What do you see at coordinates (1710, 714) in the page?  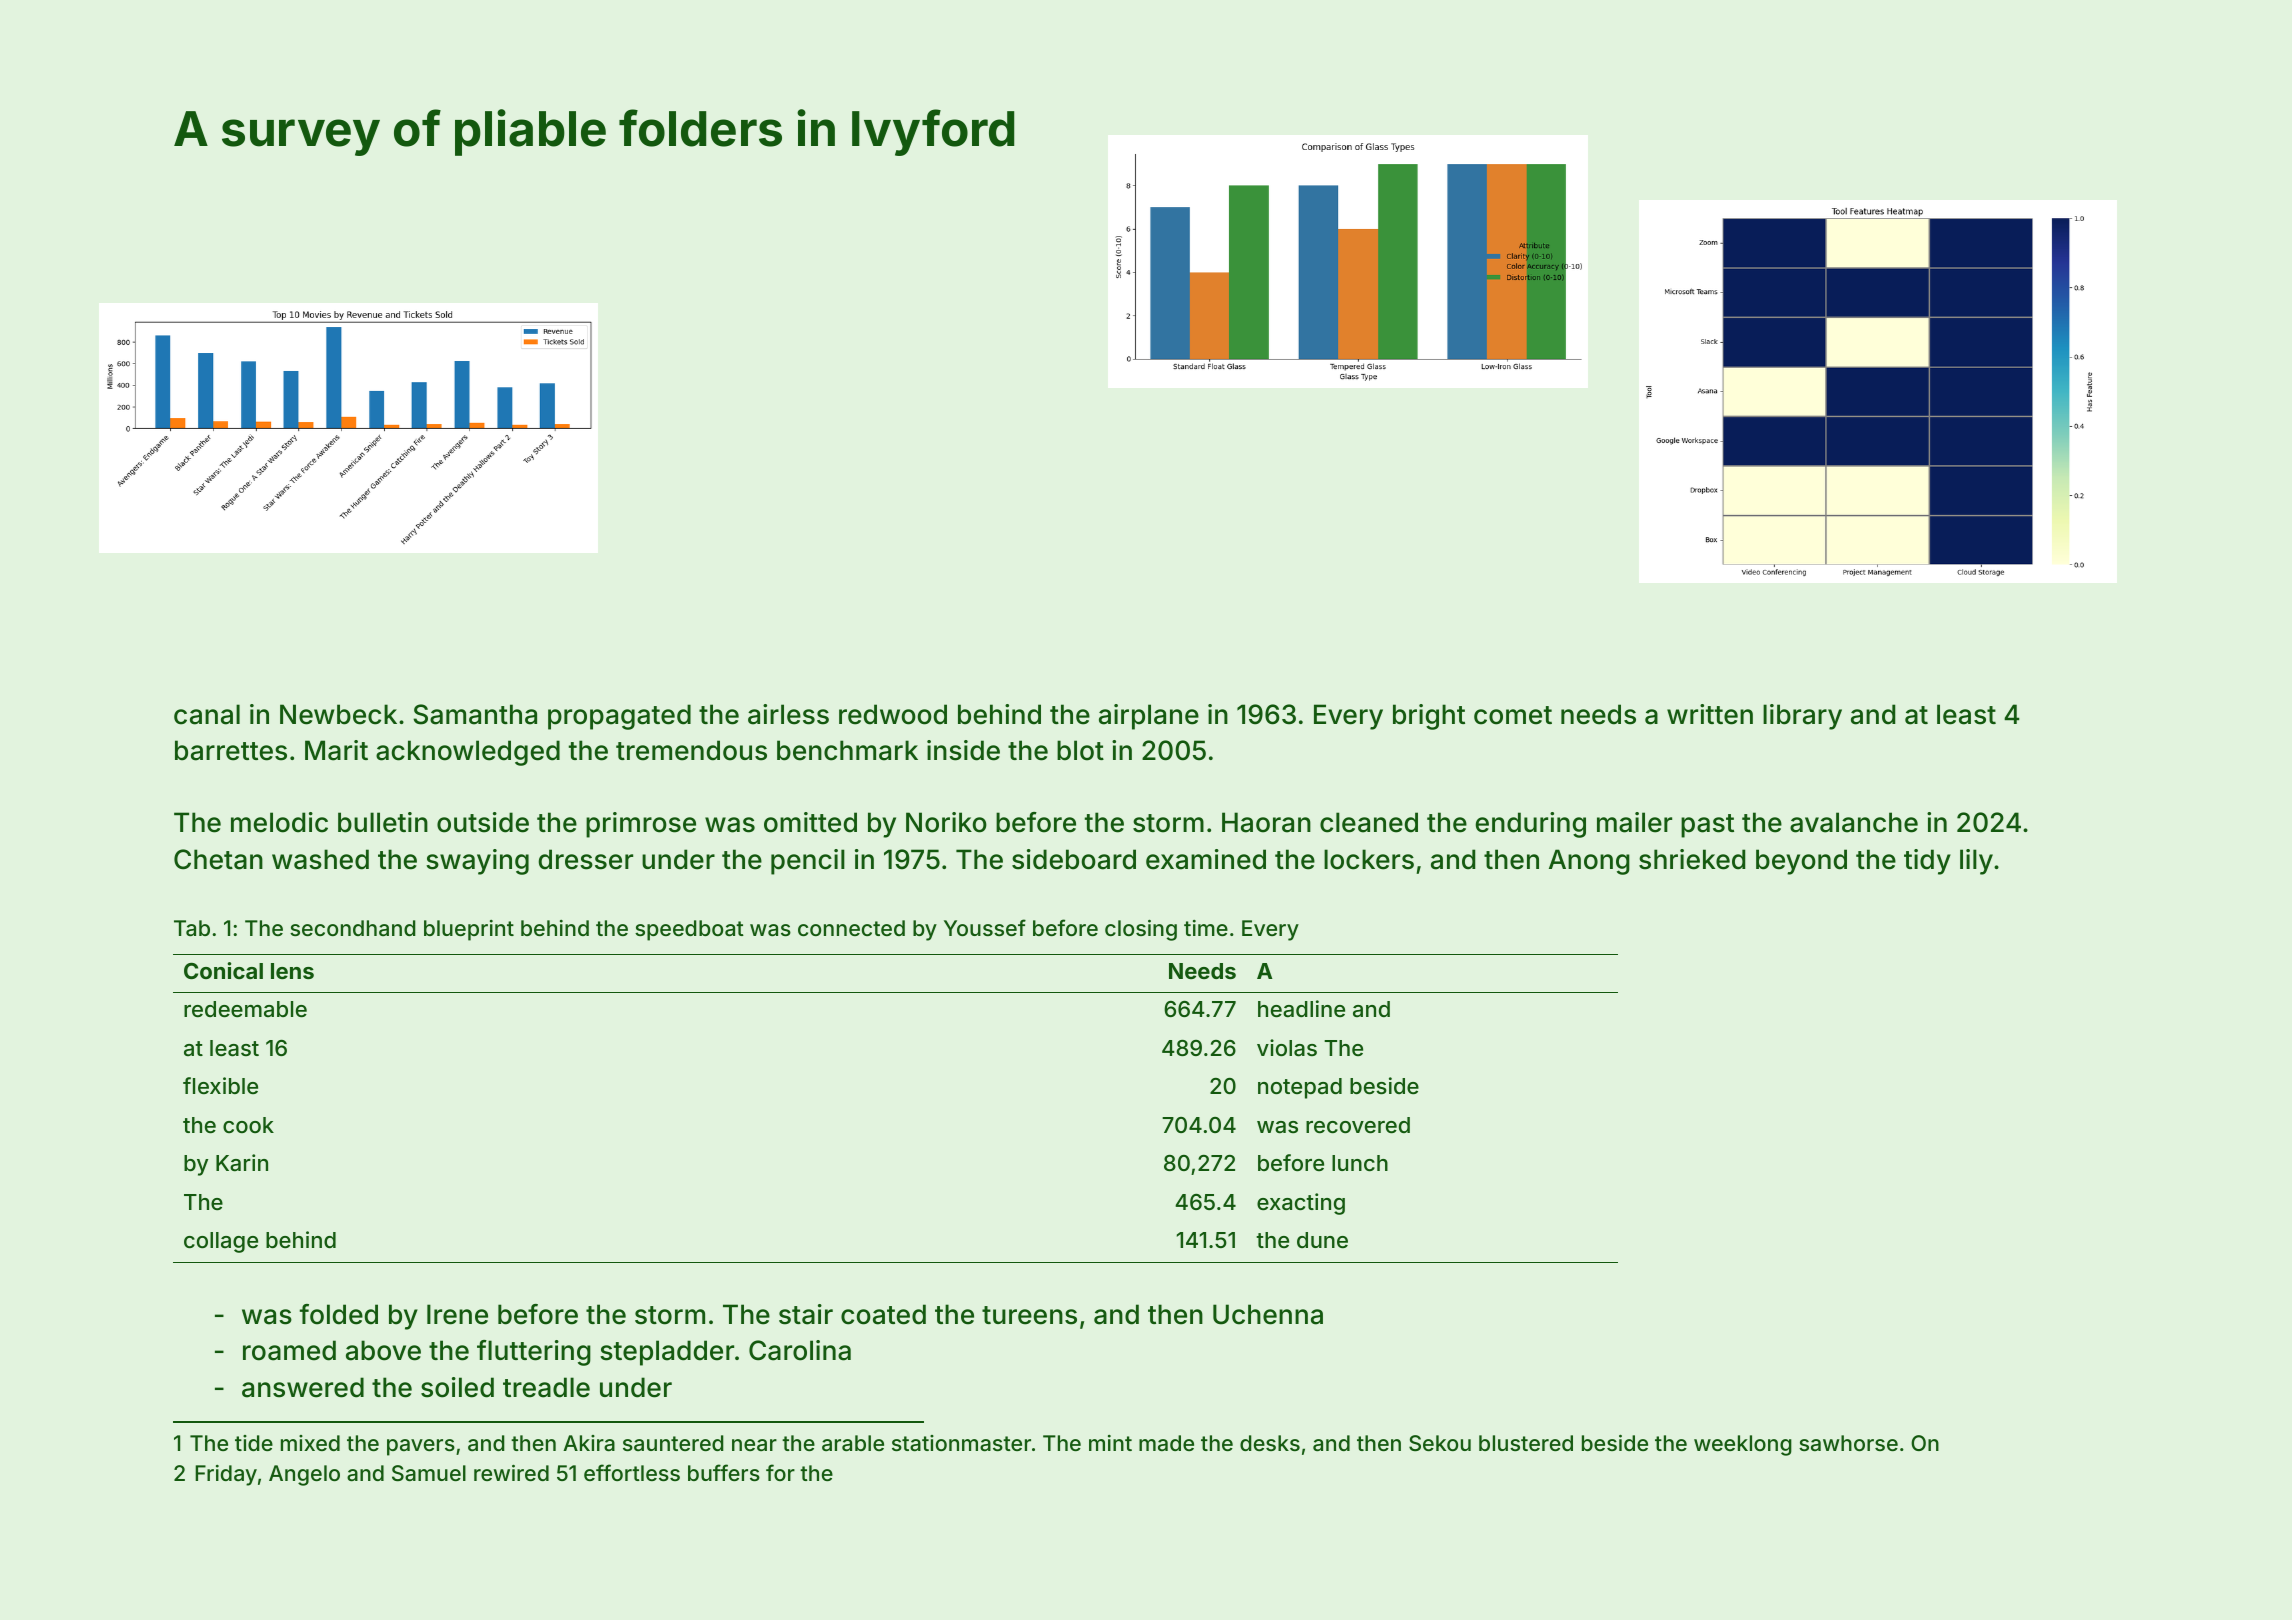 I see `written` at bounding box center [1710, 714].
